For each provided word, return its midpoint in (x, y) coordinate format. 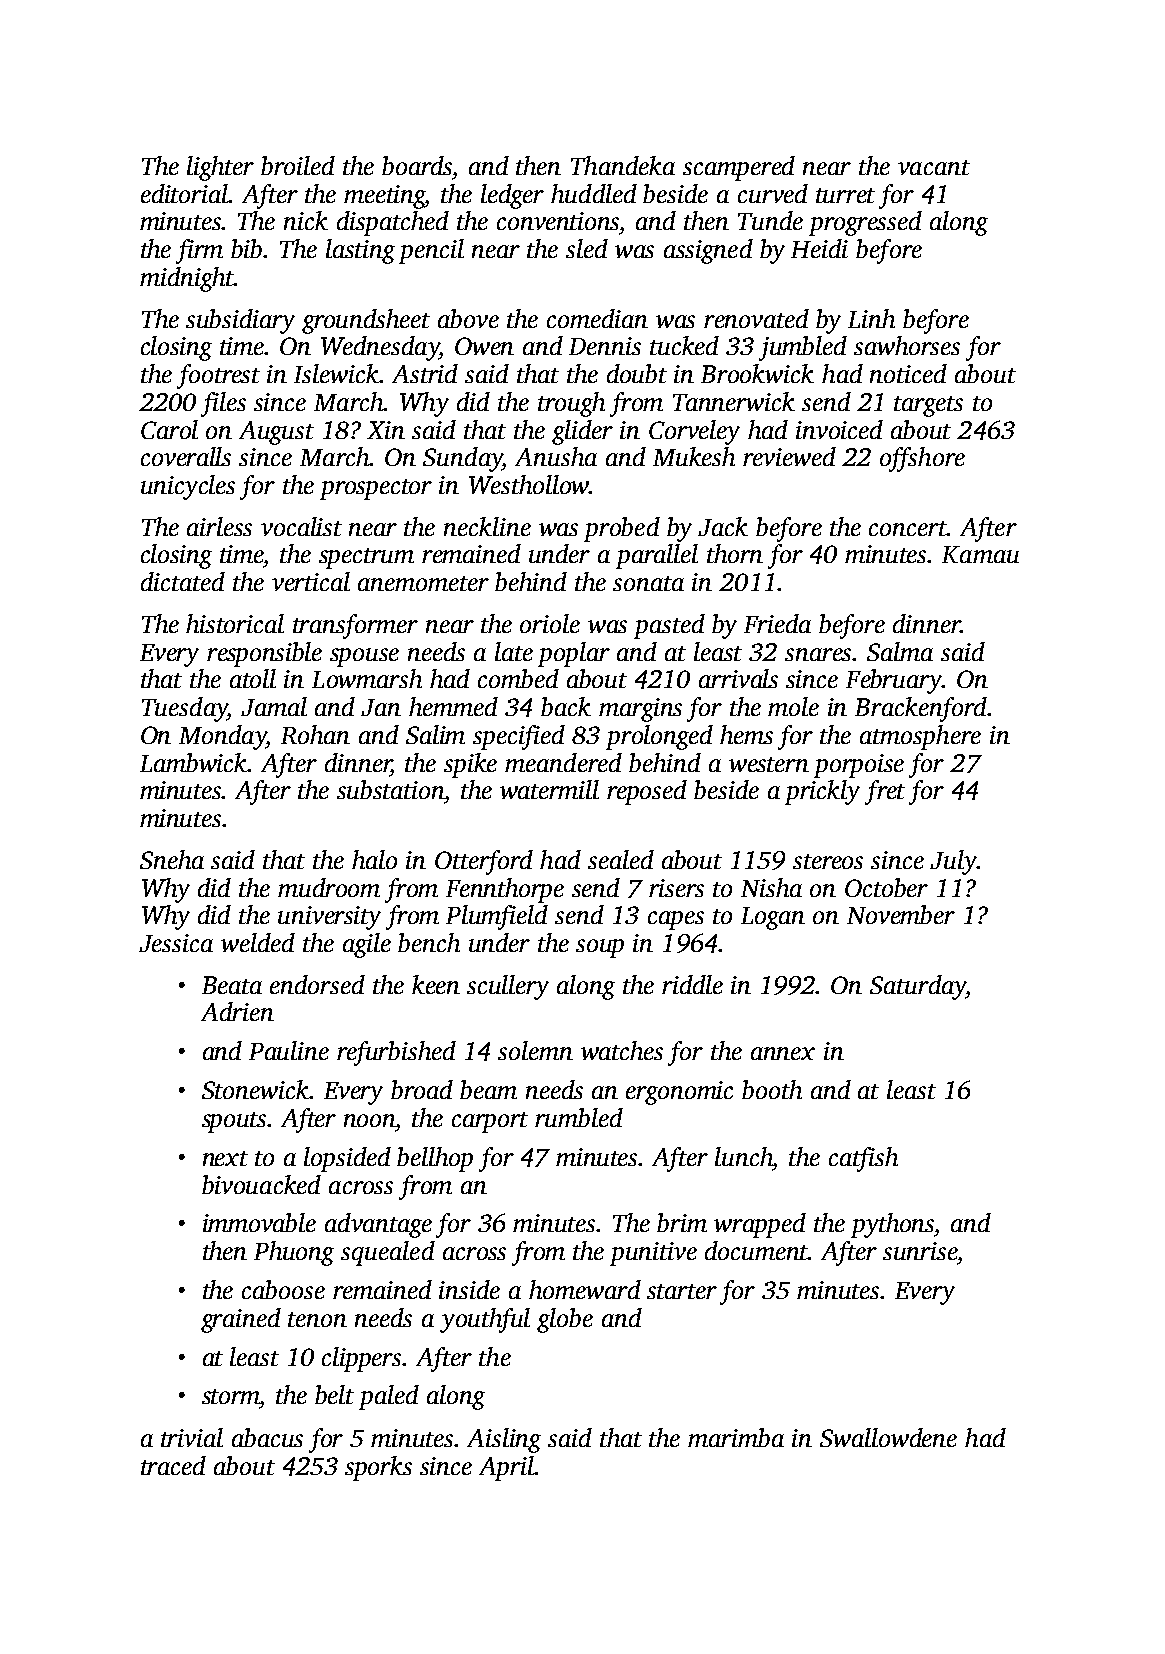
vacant (934, 167)
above (468, 318)
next (225, 1158)
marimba (736, 1437)
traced (173, 1465)
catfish (863, 1159)
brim (682, 1222)
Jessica (176, 943)
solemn (535, 1050)
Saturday (918, 987)
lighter (220, 168)
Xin (386, 430)
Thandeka (623, 165)
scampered (739, 168)
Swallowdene (888, 1437)
